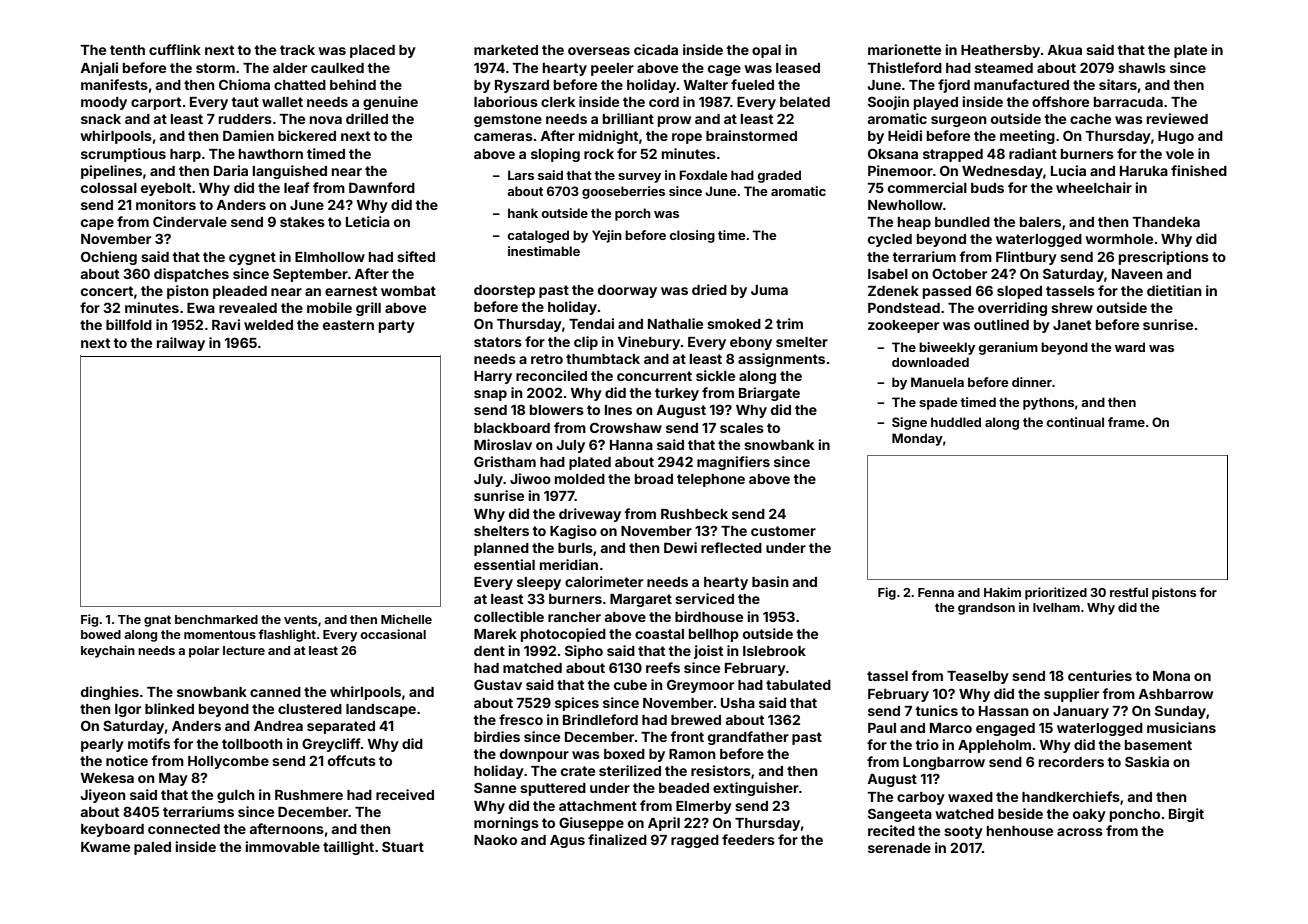  Describe the element at coordinates (953, 155) in the image. I see `strapped` at that location.
